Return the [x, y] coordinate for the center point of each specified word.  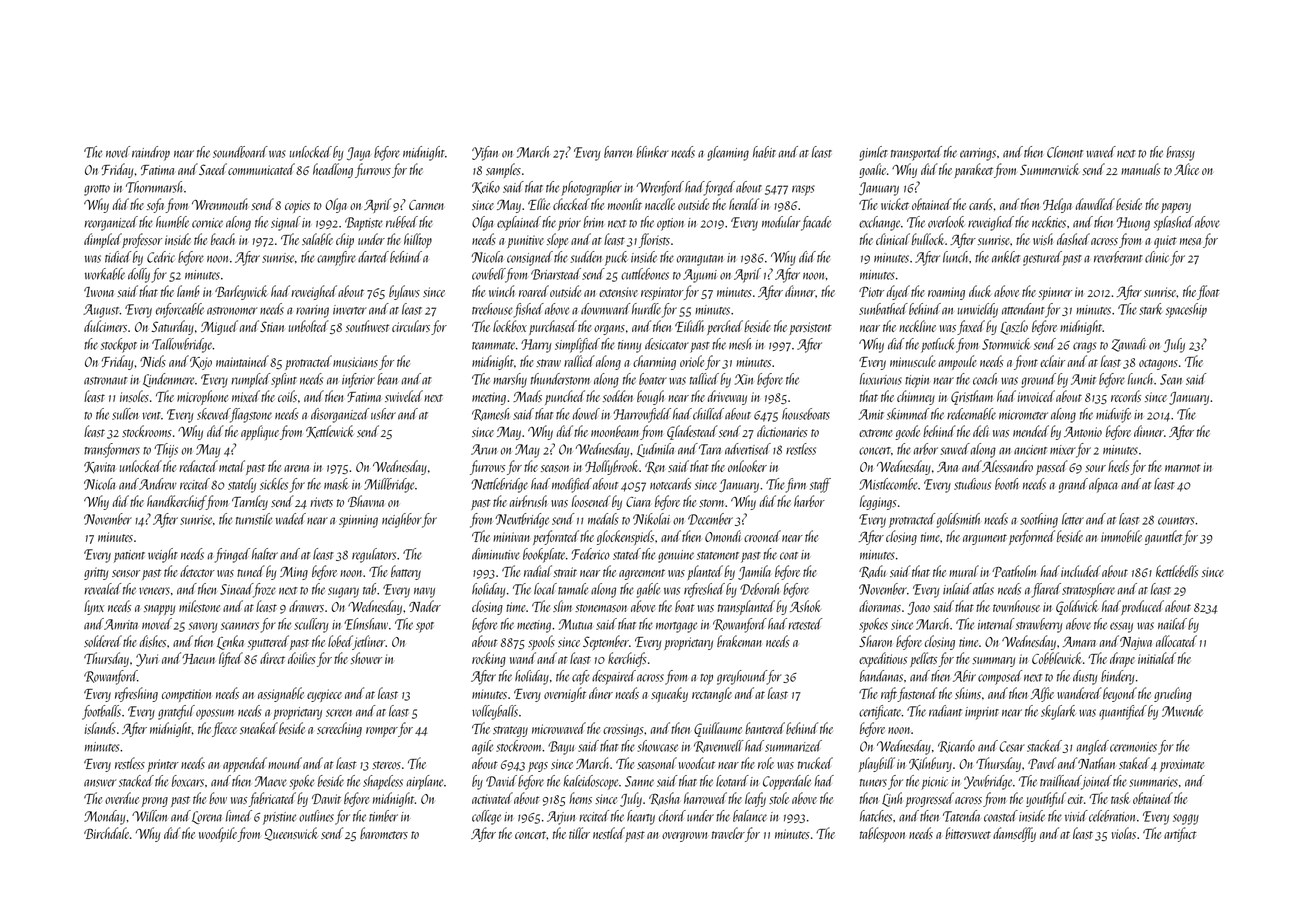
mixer [1063, 450]
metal [232, 466]
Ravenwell [719, 746]
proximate [1182, 765]
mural [964, 571]
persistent [810, 328]
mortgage [676, 627]
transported [916, 153]
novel [118, 152]
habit [764, 152]
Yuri [147, 660]
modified [572, 485]
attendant [1023, 309]
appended [245, 764]
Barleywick [241, 292]
